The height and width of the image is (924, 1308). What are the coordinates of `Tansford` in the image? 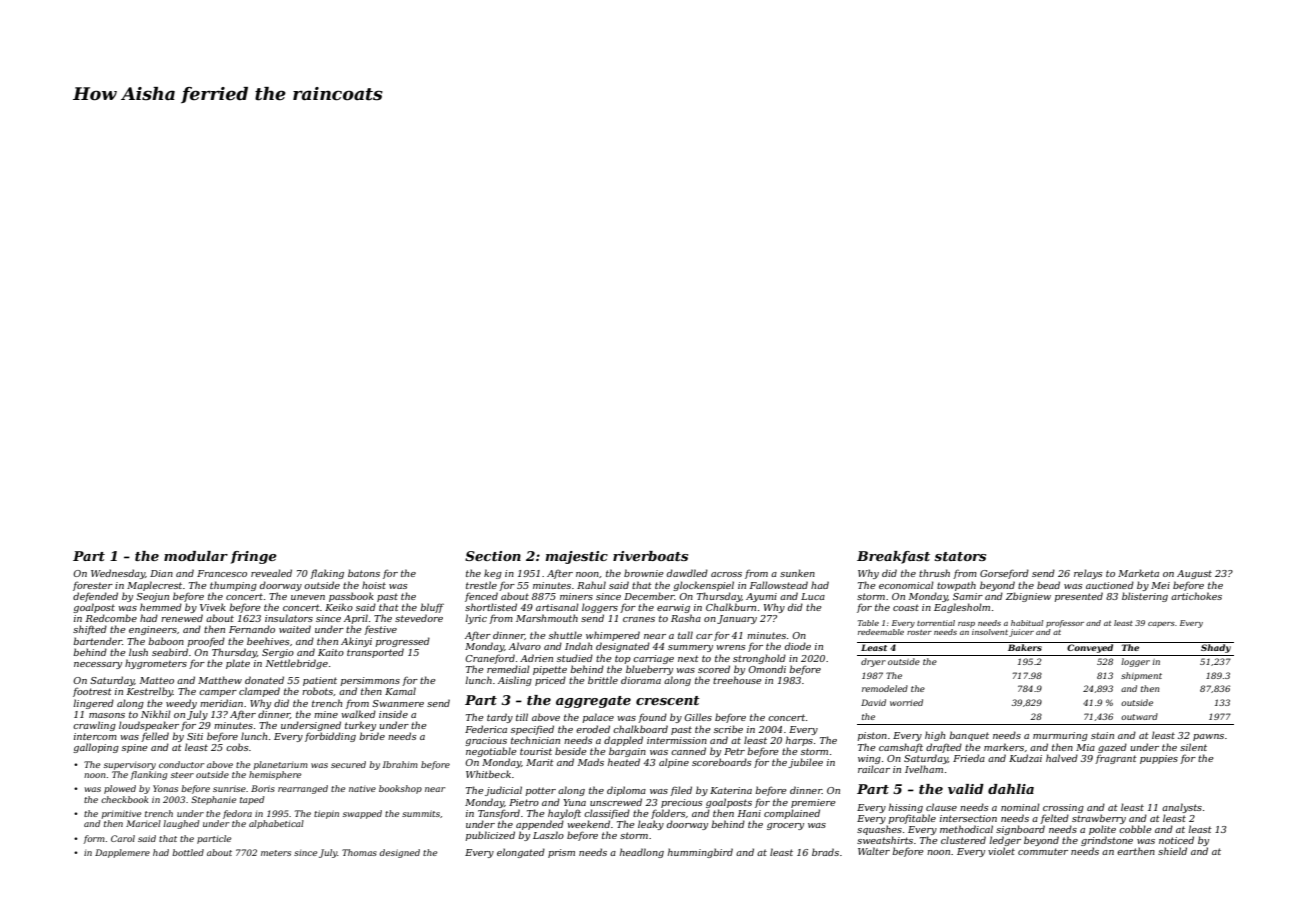 It's located at (499, 814).
